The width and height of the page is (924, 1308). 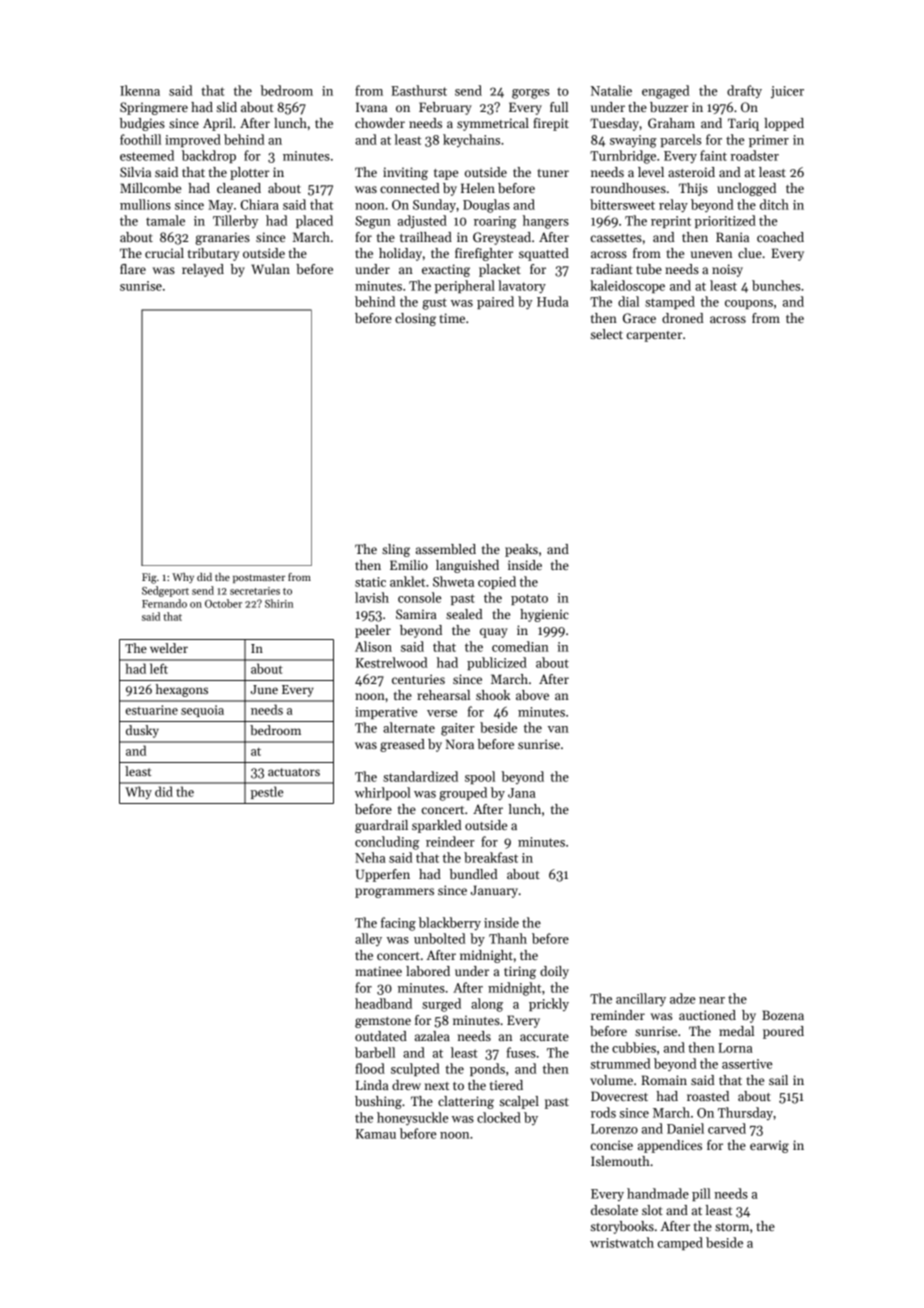 What do you see at coordinates (376, 1134) in the page?
I see `Kamau` at bounding box center [376, 1134].
